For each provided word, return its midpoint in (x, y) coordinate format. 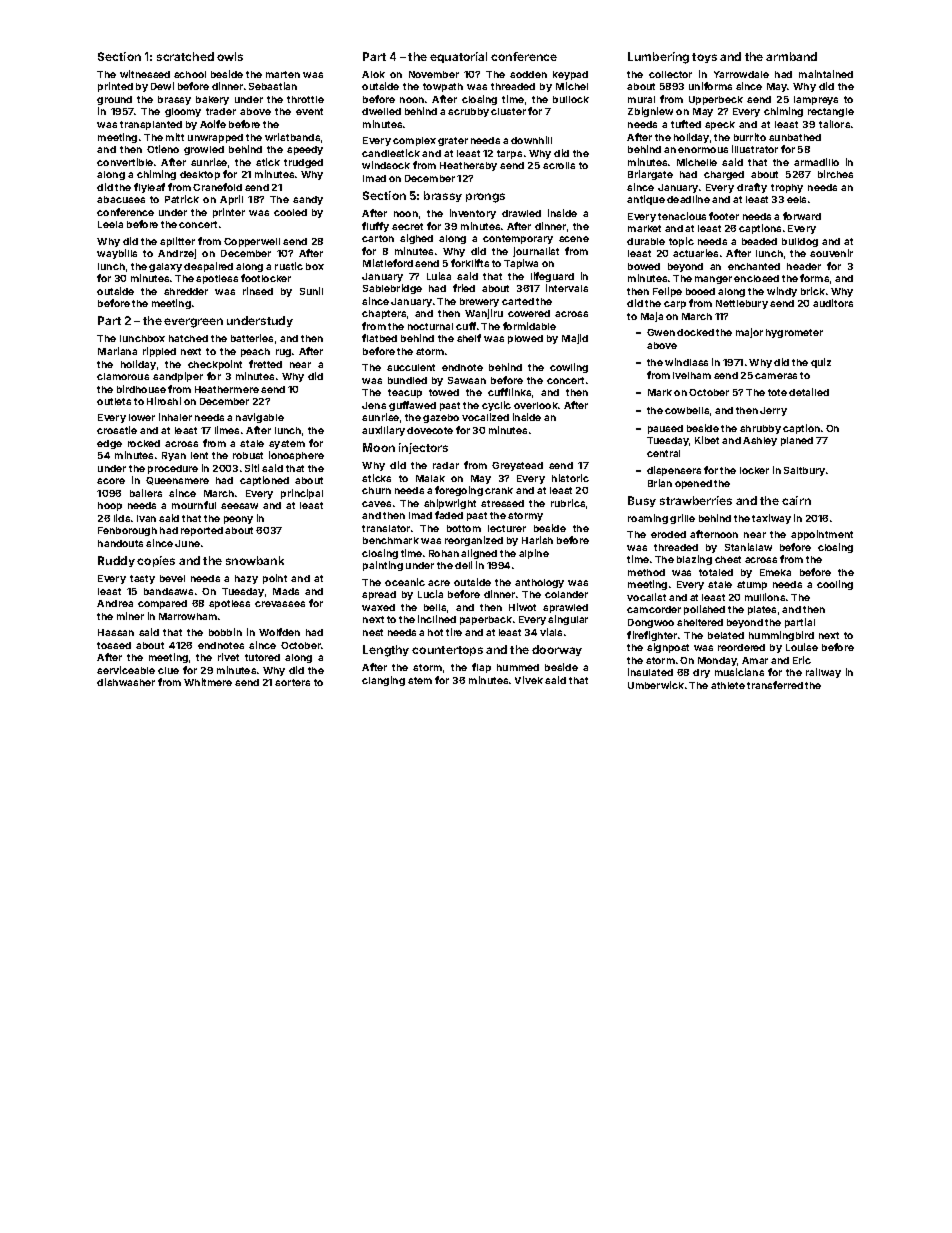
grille (682, 519)
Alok (373, 74)
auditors (833, 303)
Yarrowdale (741, 74)
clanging (383, 681)
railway (823, 673)
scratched (185, 56)
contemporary (518, 239)
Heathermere (227, 389)
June (187, 543)
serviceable (126, 670)
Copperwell (252, 242)
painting (383, 566)
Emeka (775, 572)
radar (446, 465)
